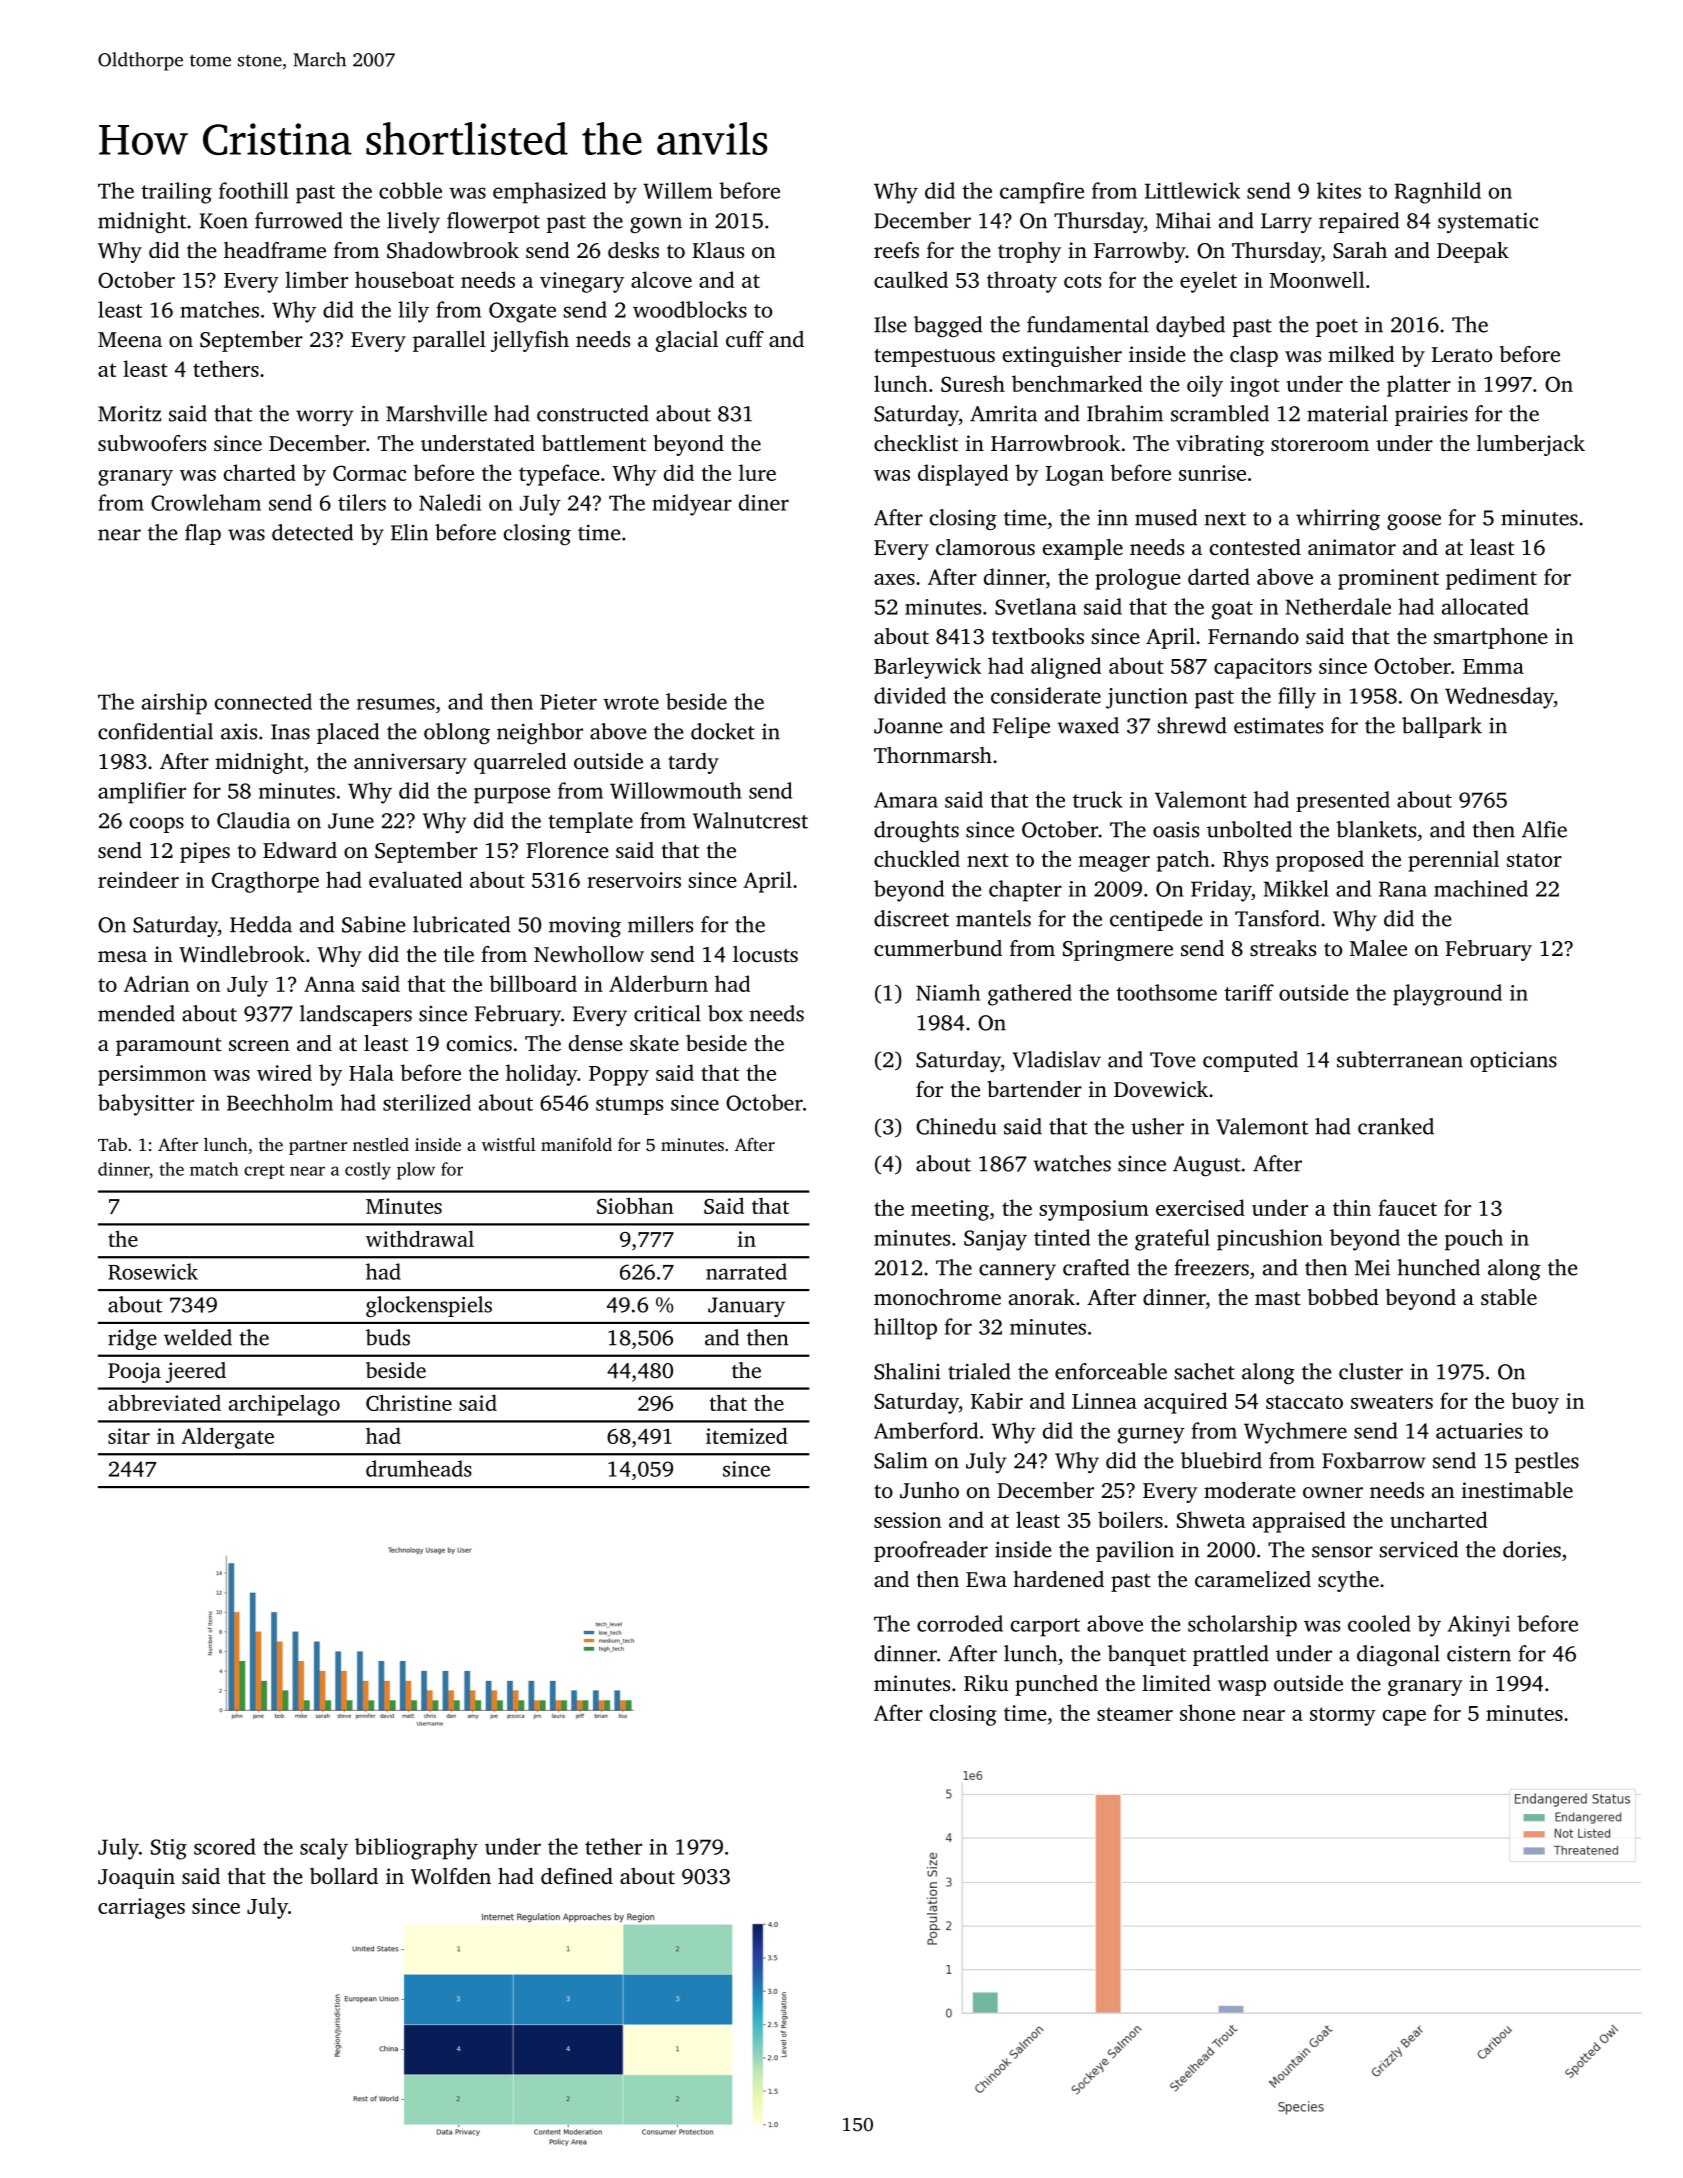 The width and height of the screenshot is (1683, 2178). I want to click on stumps, so click(629, 1106).
